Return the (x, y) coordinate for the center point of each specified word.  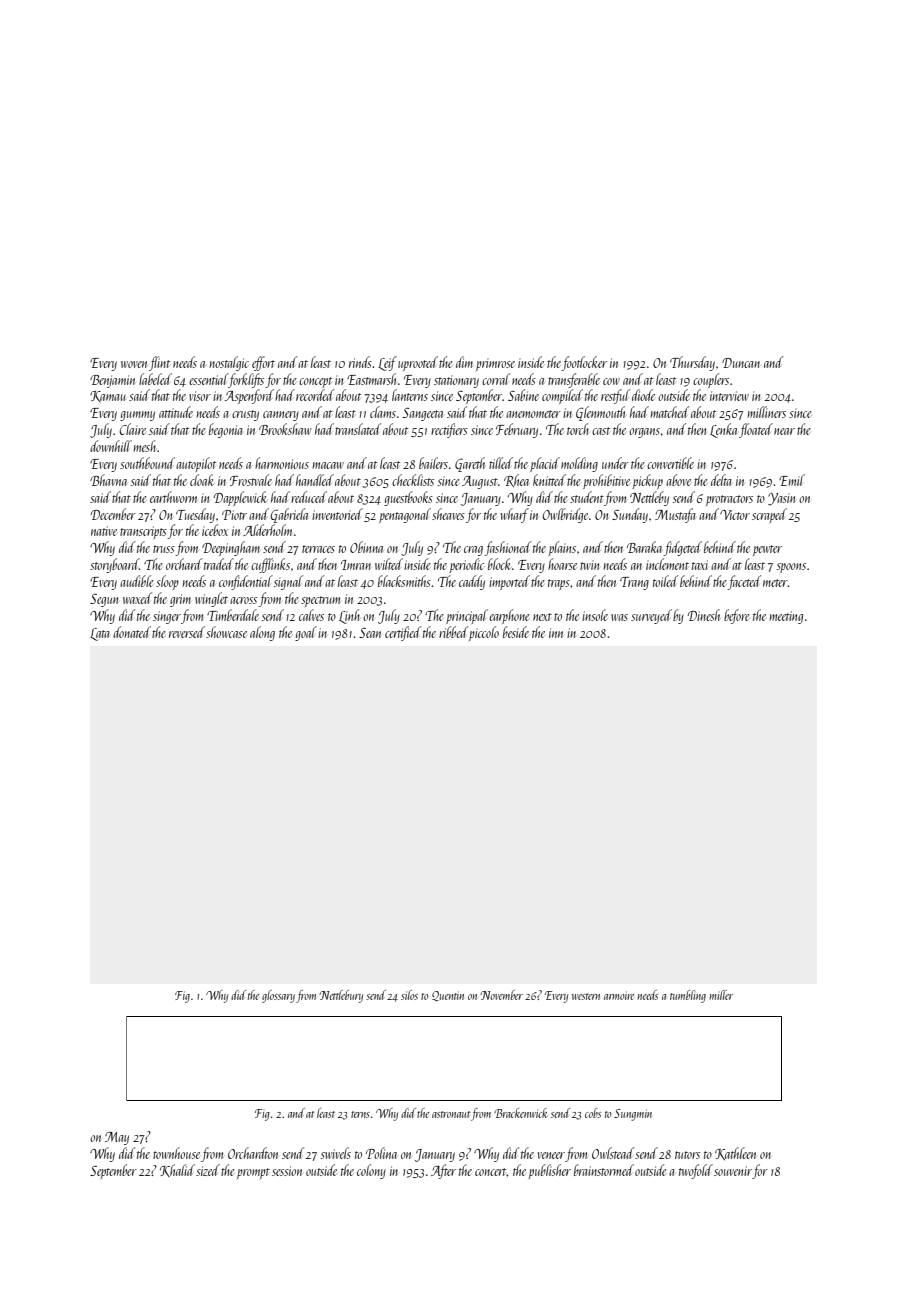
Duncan (741, 363)
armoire (619, 995)
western (586, 996)
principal (467, 616)
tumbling (688, 996)
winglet (211, 599)
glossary (278, 996)
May (117, 1138)
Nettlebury (341, 996)
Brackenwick (520, 1113)
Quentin (448, 996)
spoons (791, 568)
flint (159, 363)
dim (464, 362)
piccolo (484, 633)
